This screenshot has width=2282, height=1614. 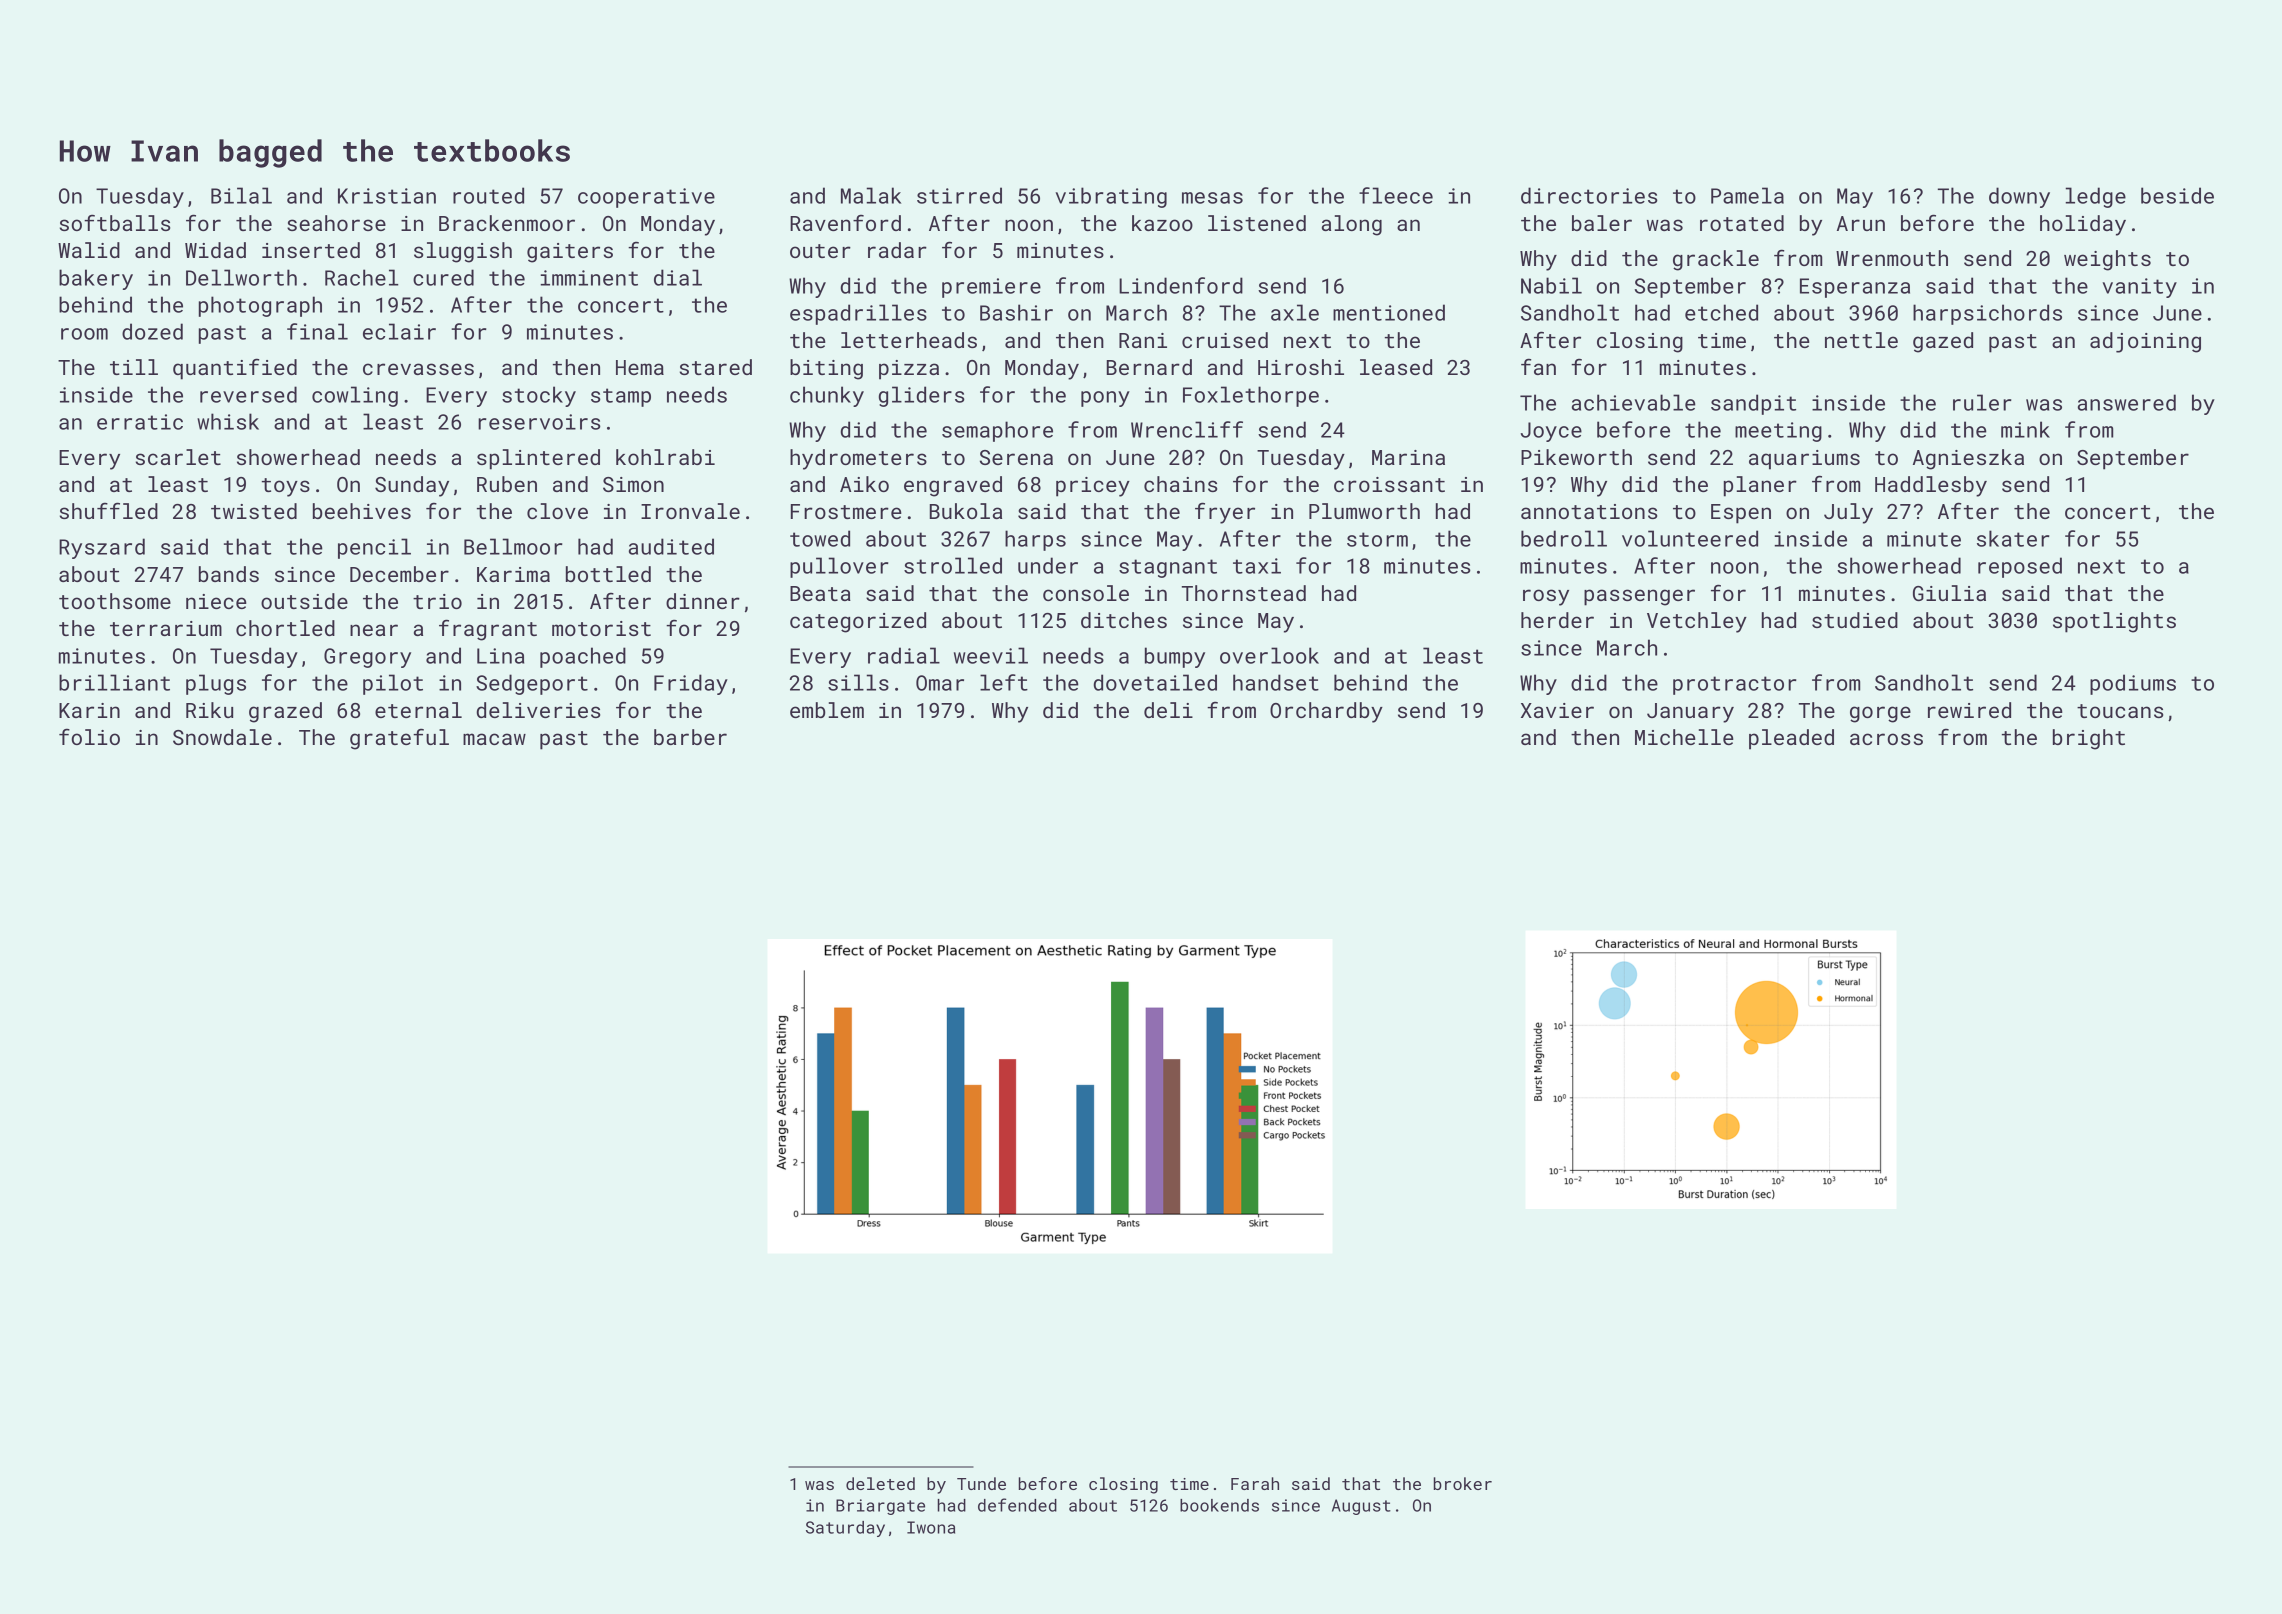 What do you see at coordinates (2019, 197) in the screenshot?
I see `downy` at bounding box center [2019, 197].
